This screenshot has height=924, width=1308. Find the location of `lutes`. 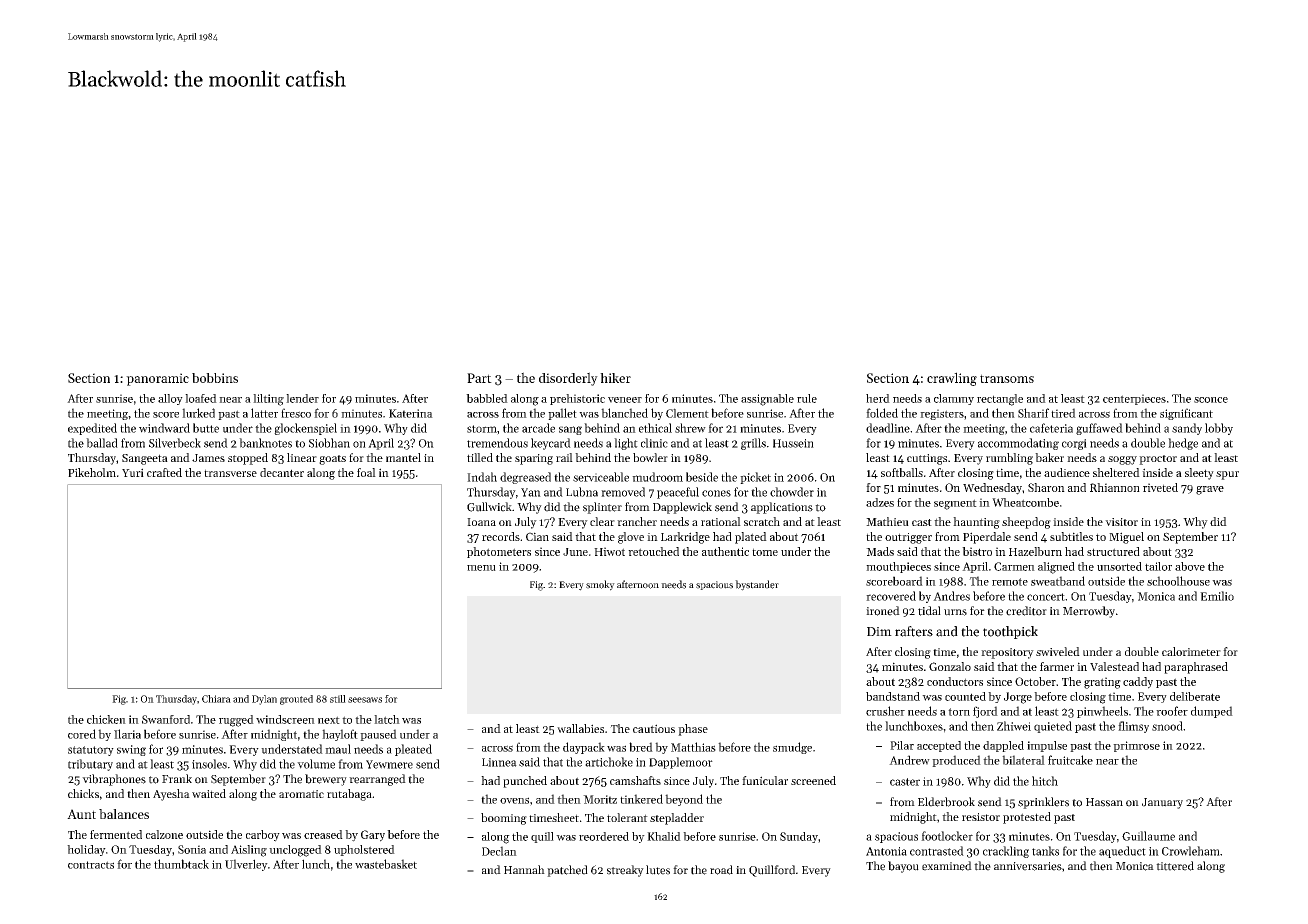

lutes is located at coordinates (658, 870).
